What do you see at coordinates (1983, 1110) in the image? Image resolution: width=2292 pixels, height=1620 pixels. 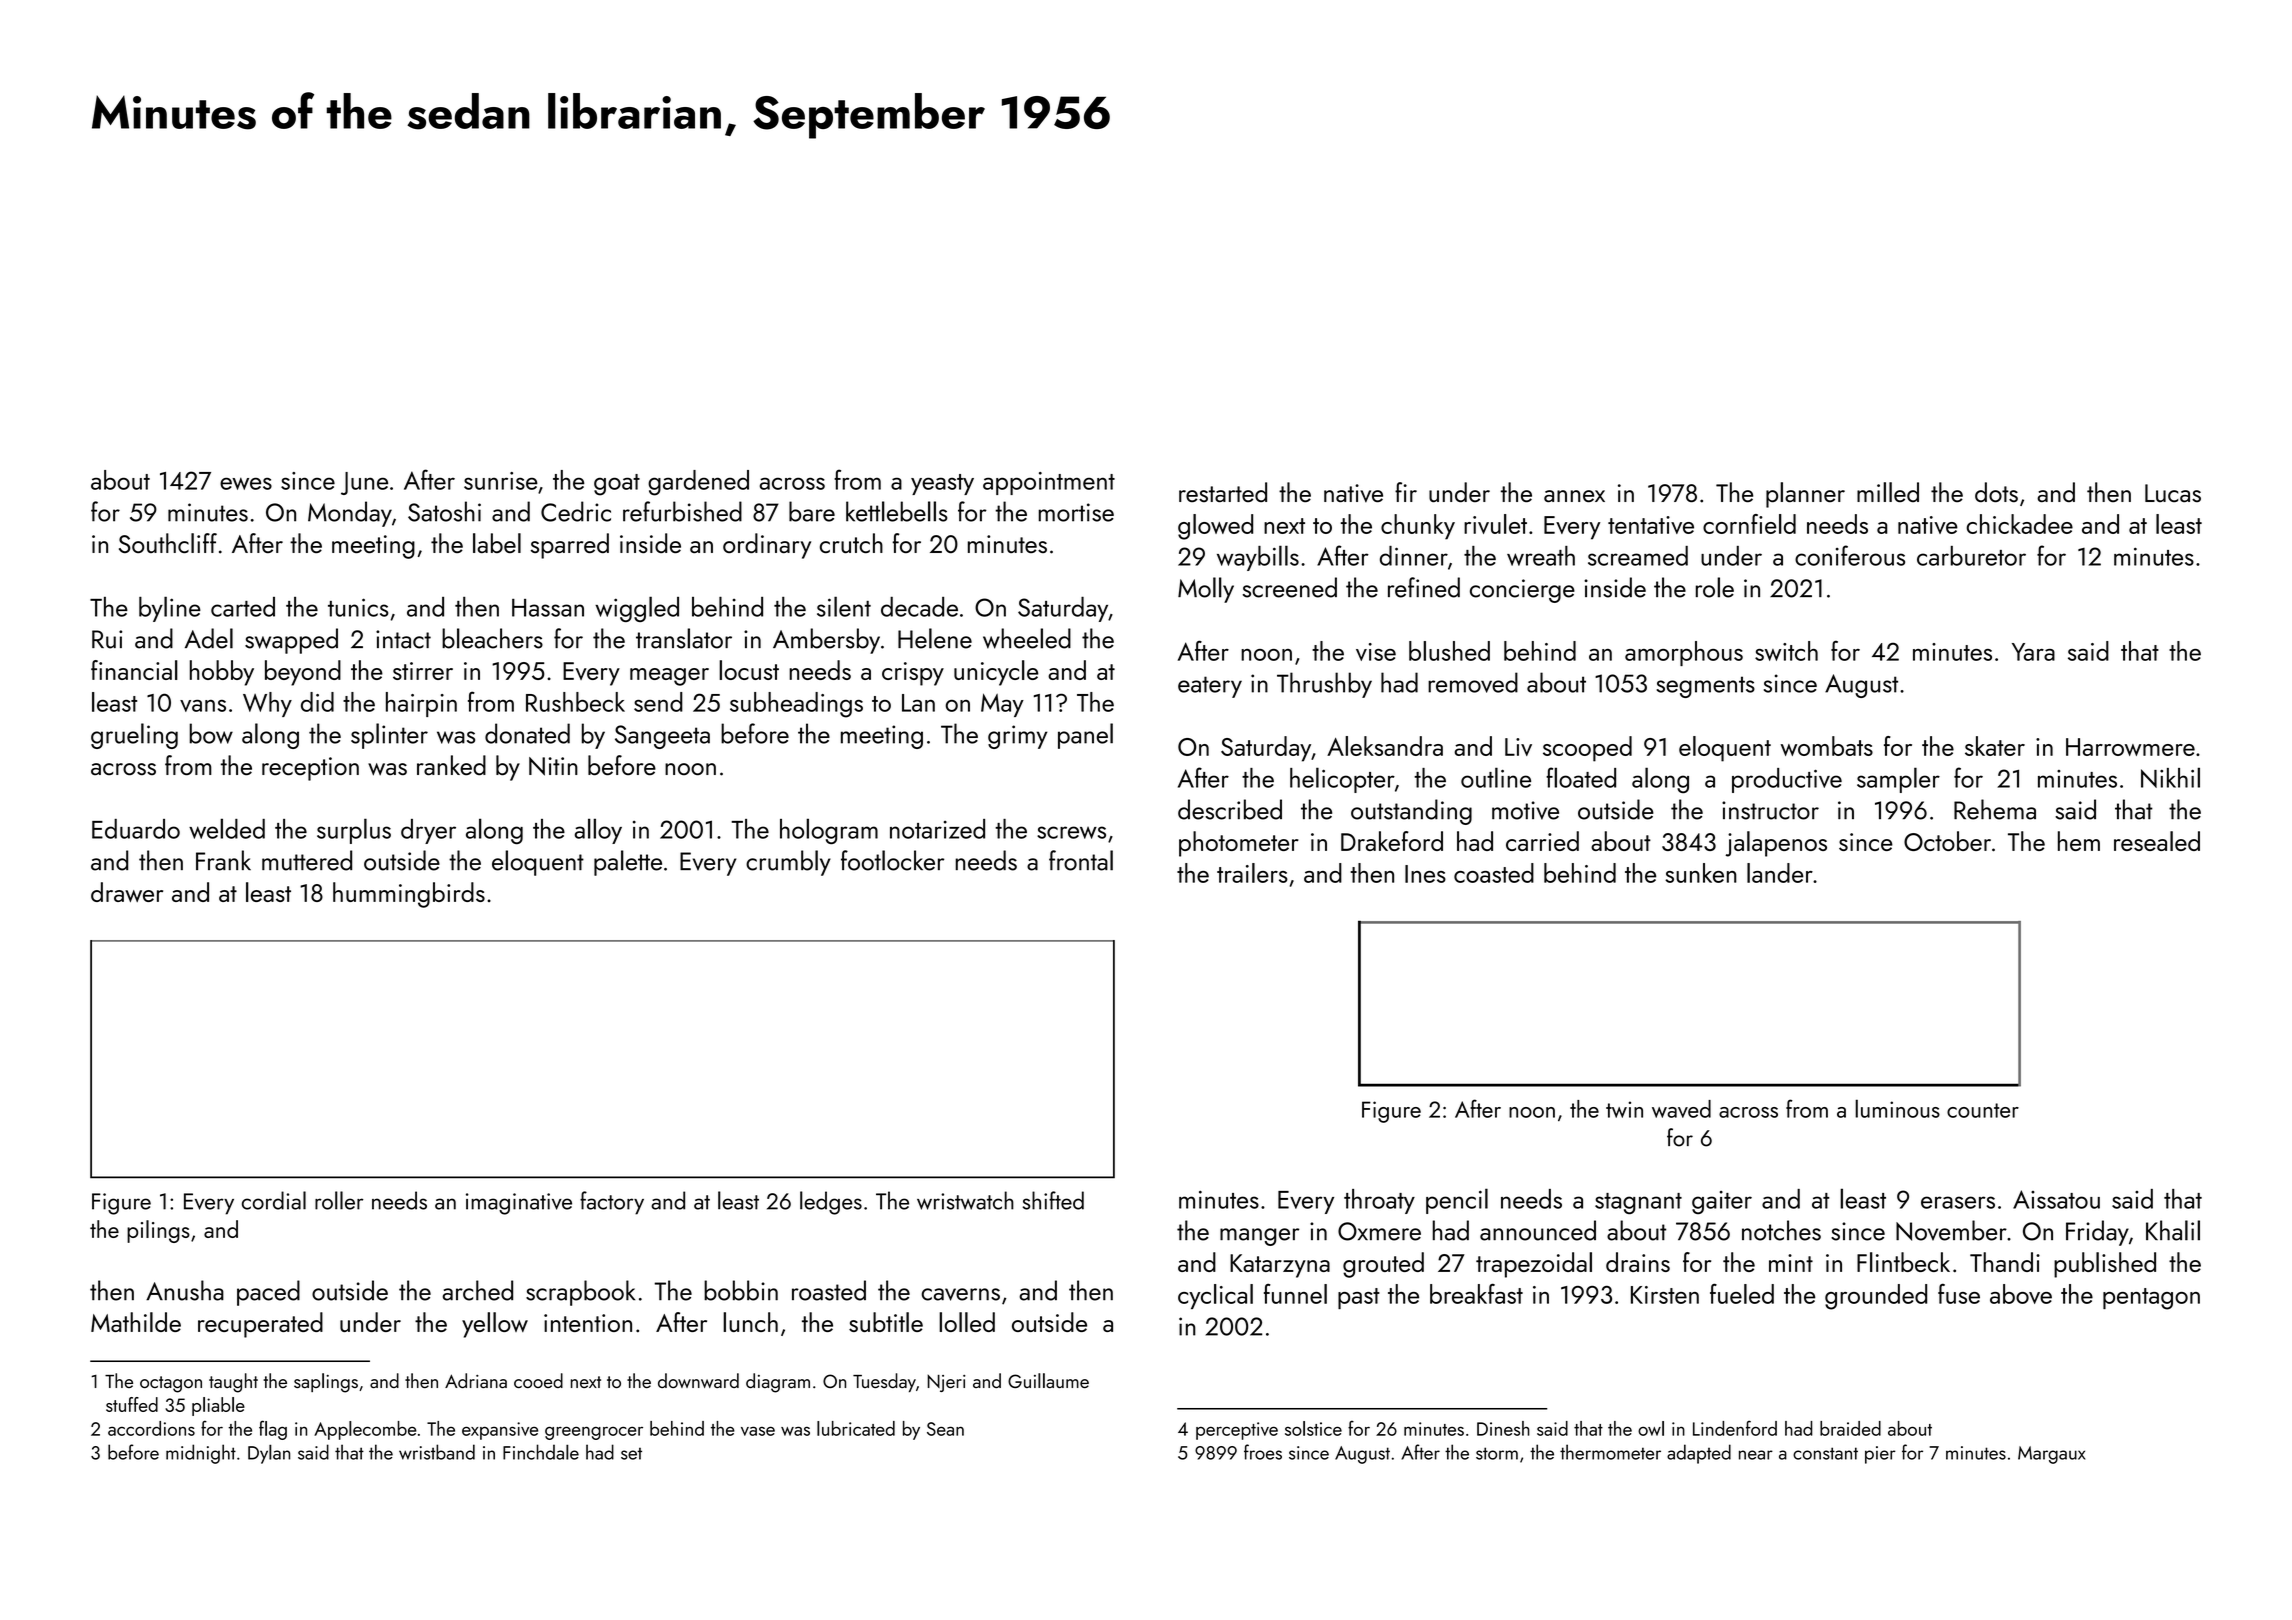 I see `counter` at bounding box center [1983, 1110].
